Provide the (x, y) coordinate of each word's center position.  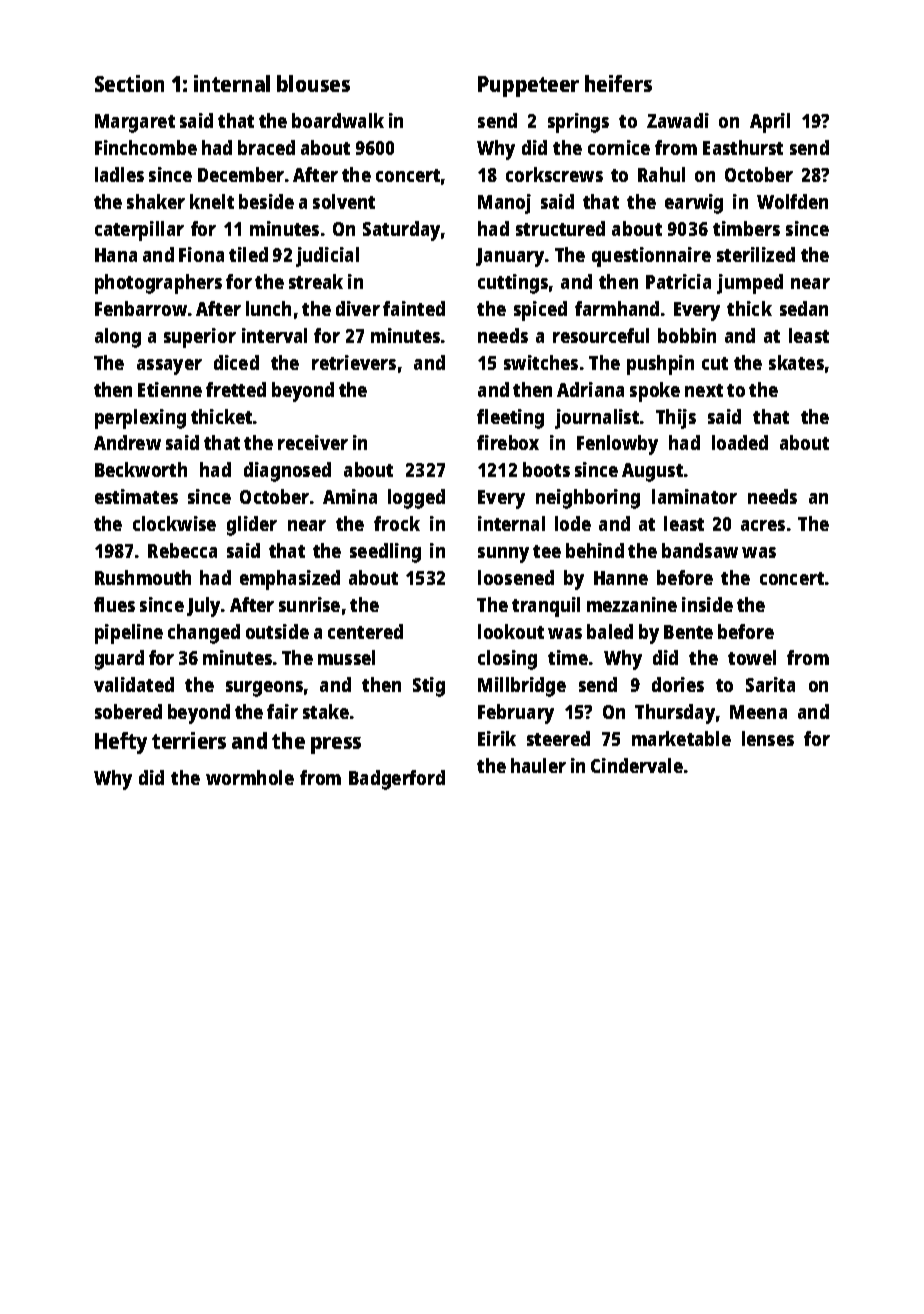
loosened (516, 577)
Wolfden (792, 201)
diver (358, 308)
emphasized (290, 580)
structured (560, 228)
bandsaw (700, 550)
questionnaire (651, 257)
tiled (248, 254)
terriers (189, 740)
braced (266, 147)
